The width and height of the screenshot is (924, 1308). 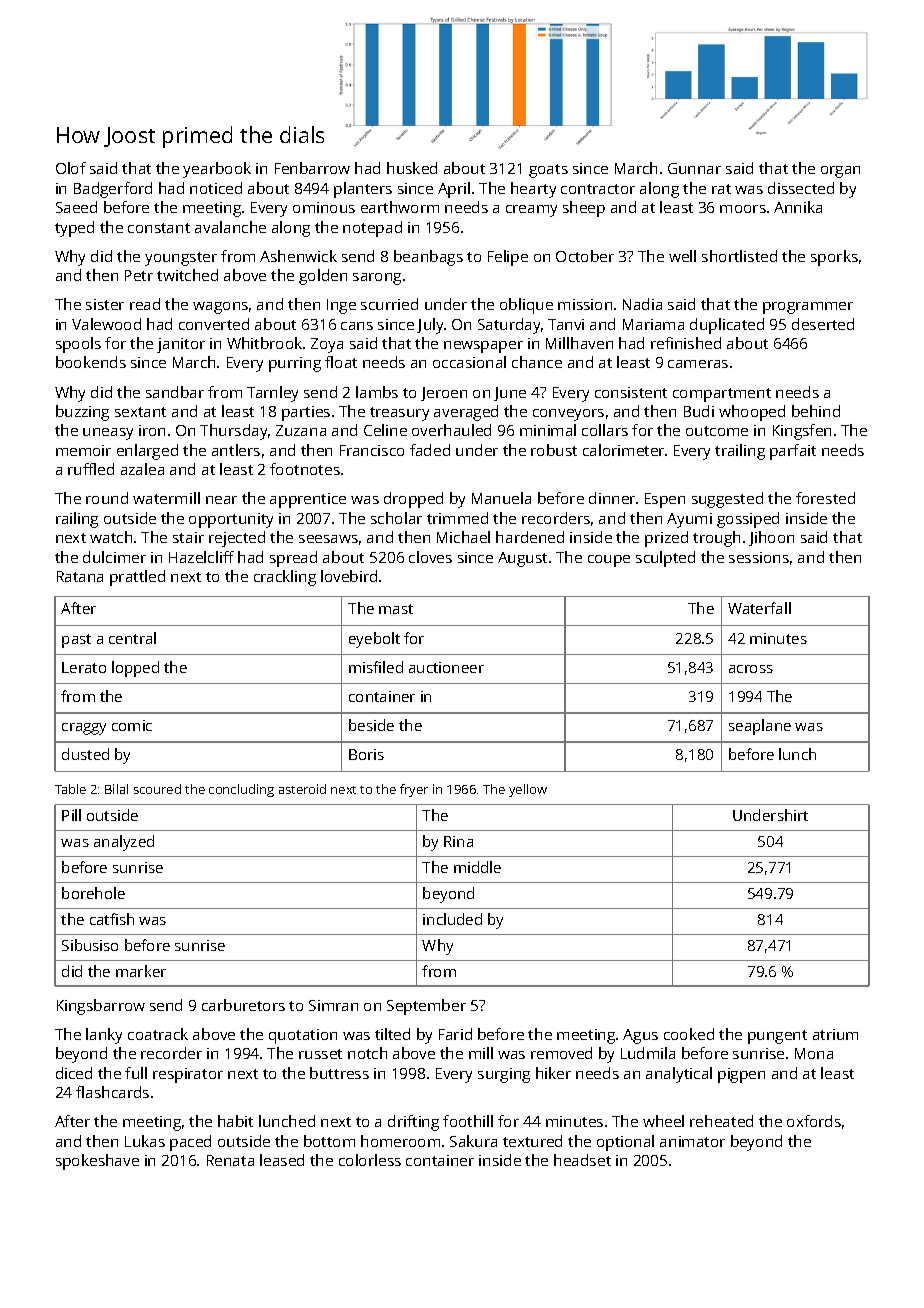 I want to click on conveyors, so click(x=568, y=415).
